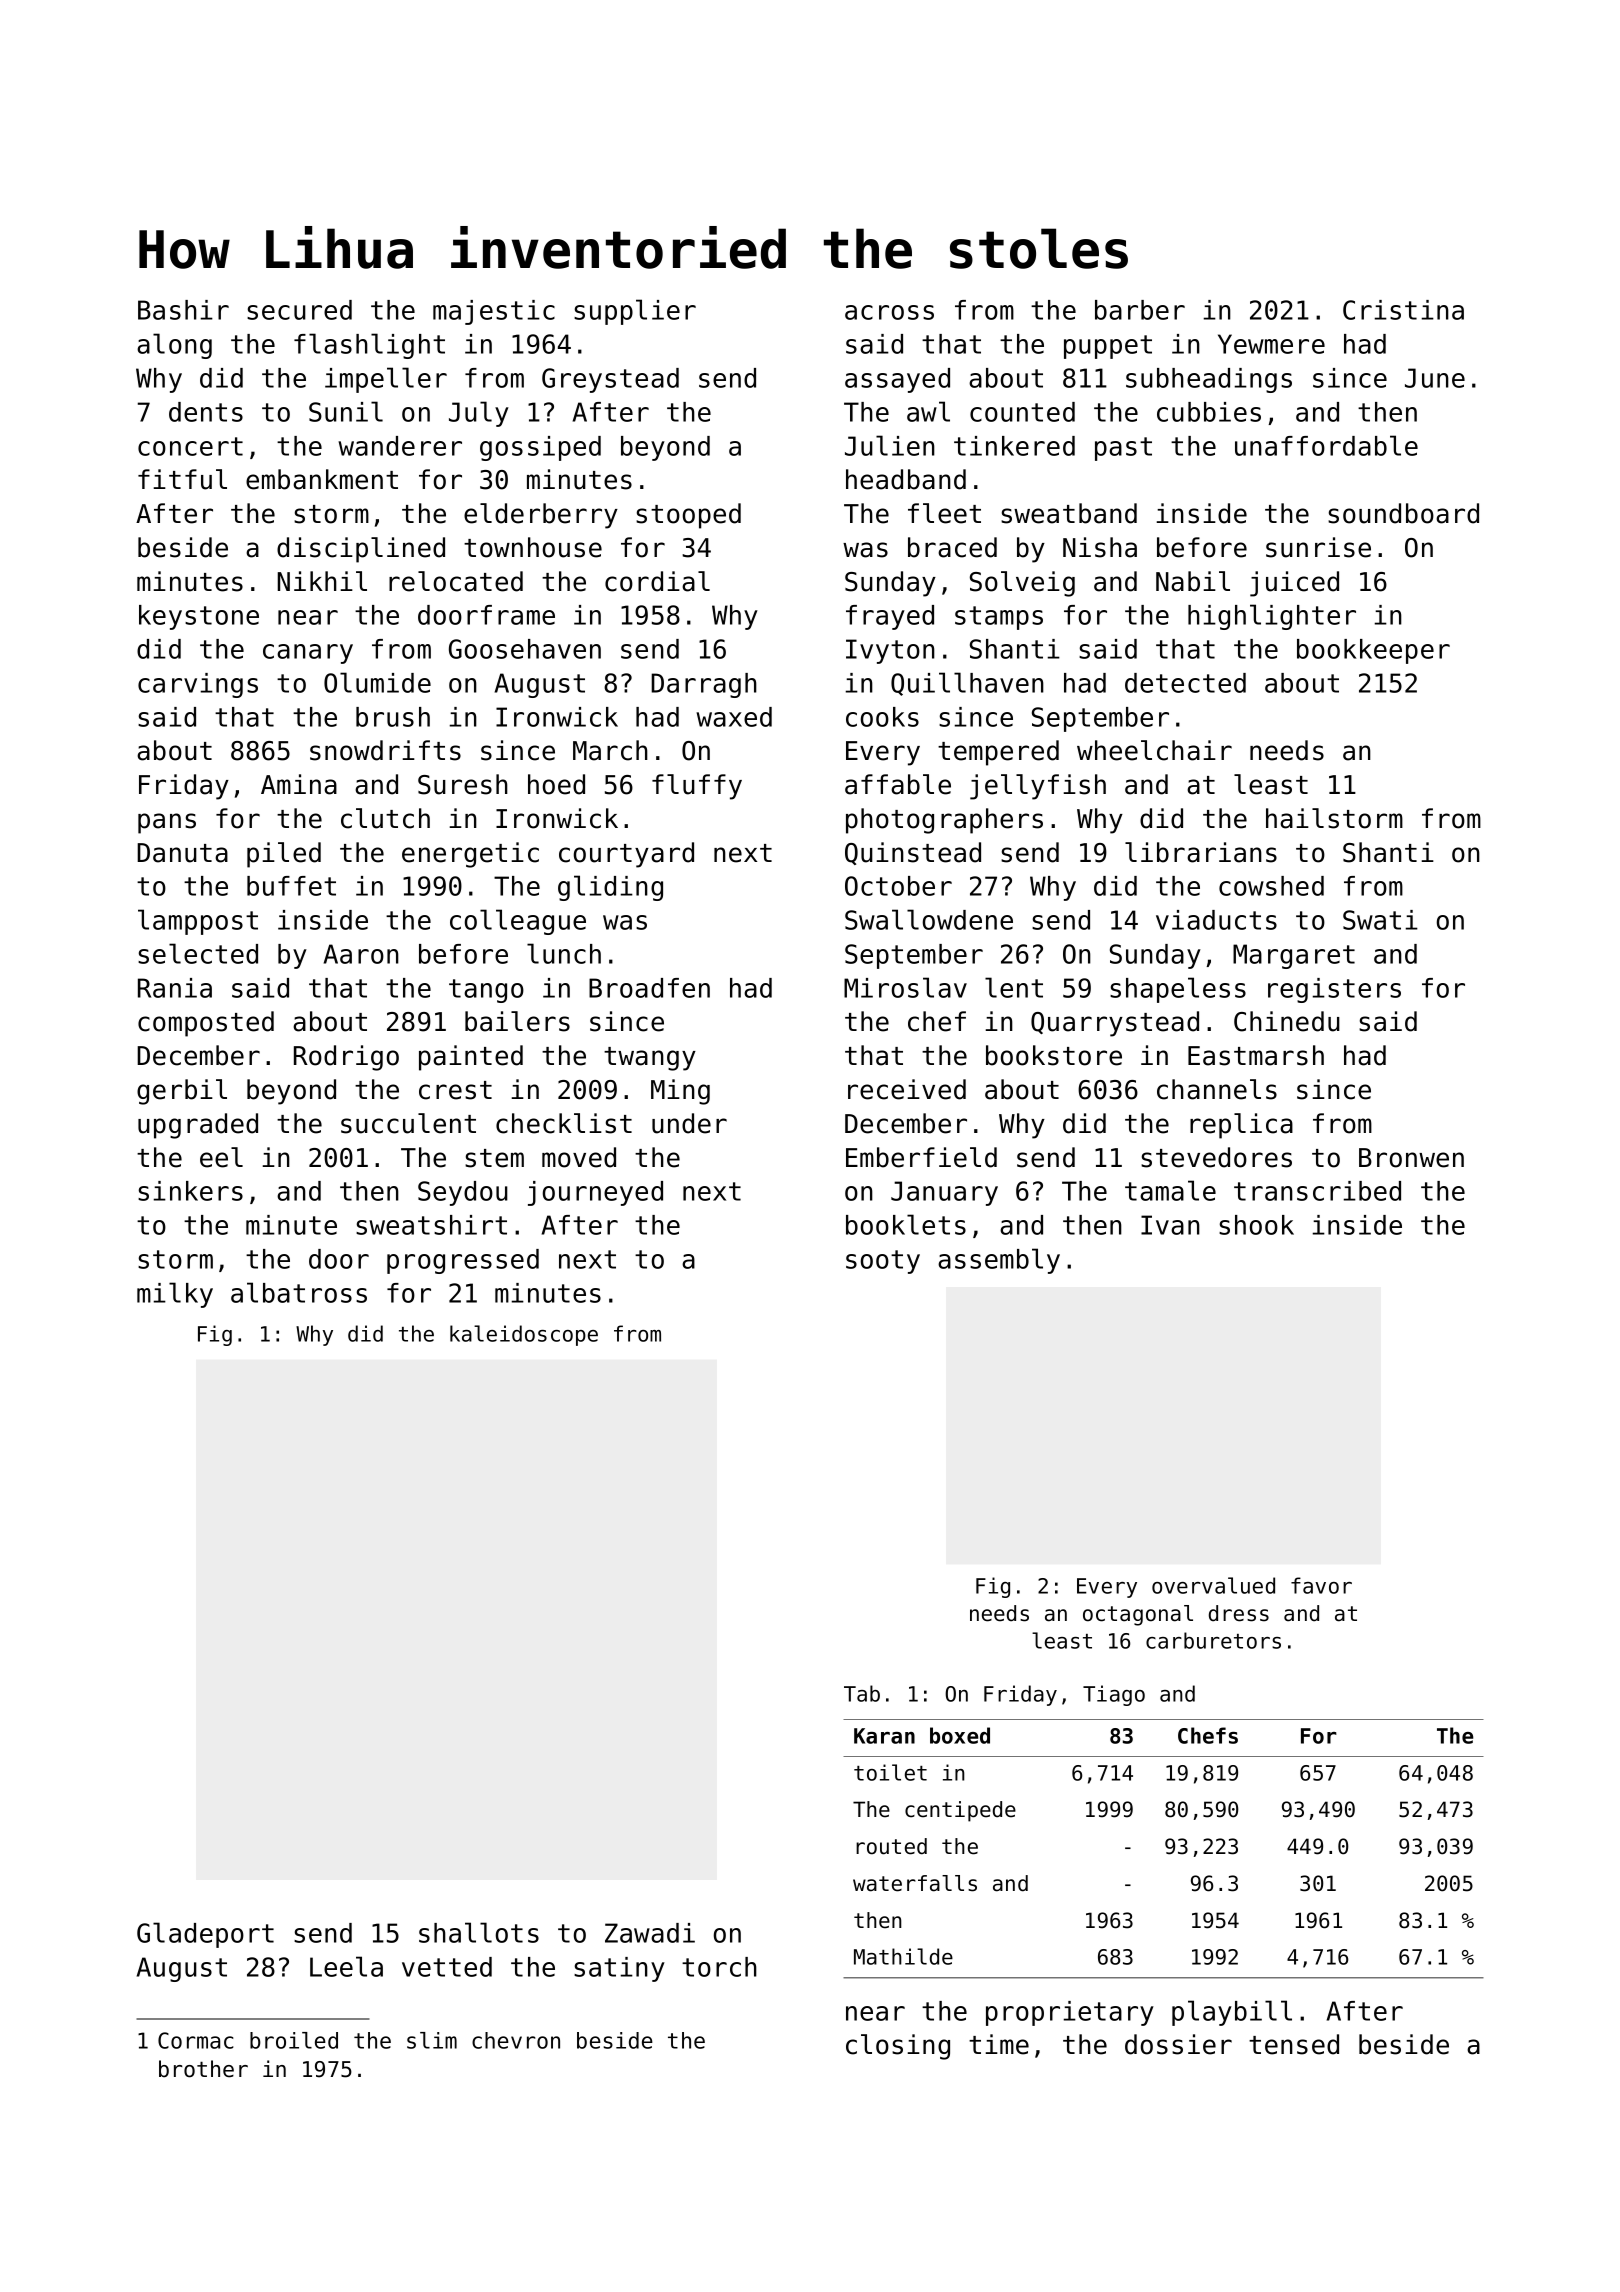  What do you see at coordinates (1321, 1585) in the image?
I see `favor` at bounding box center [1321, 1585].
